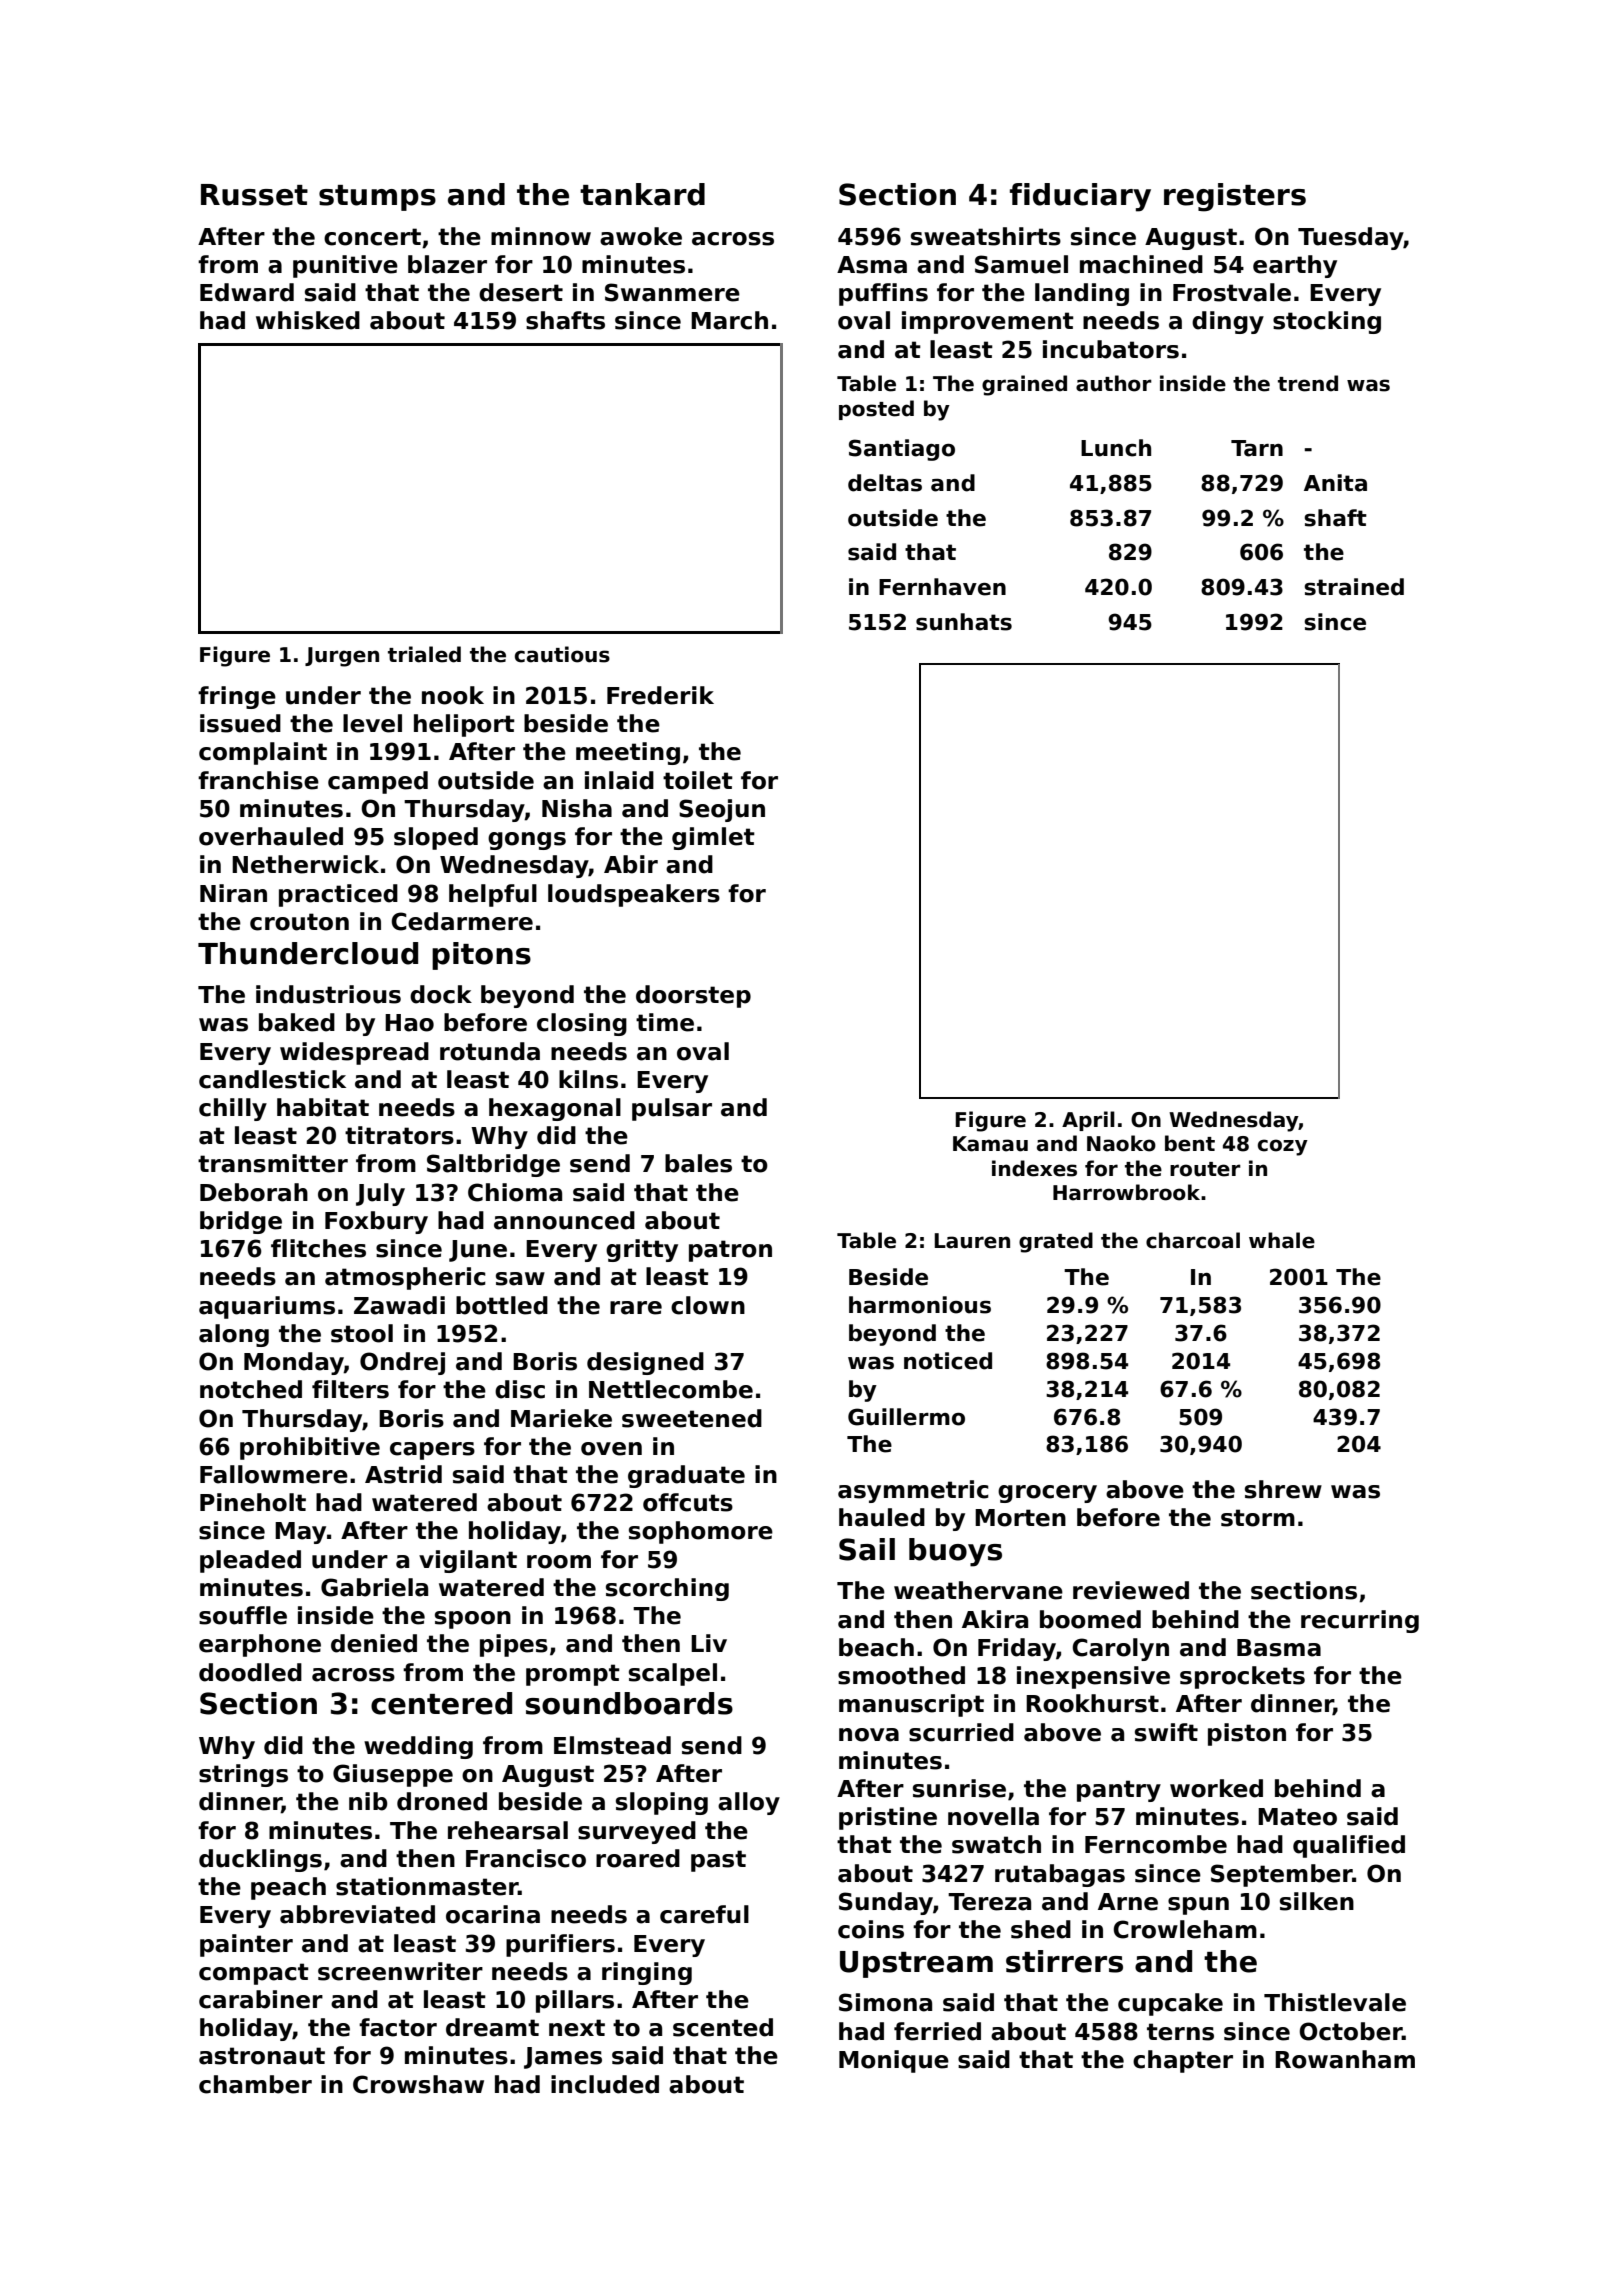  Describe the element at coordinates (247, 292) in the screenshot. I see `Edward` at that location.
